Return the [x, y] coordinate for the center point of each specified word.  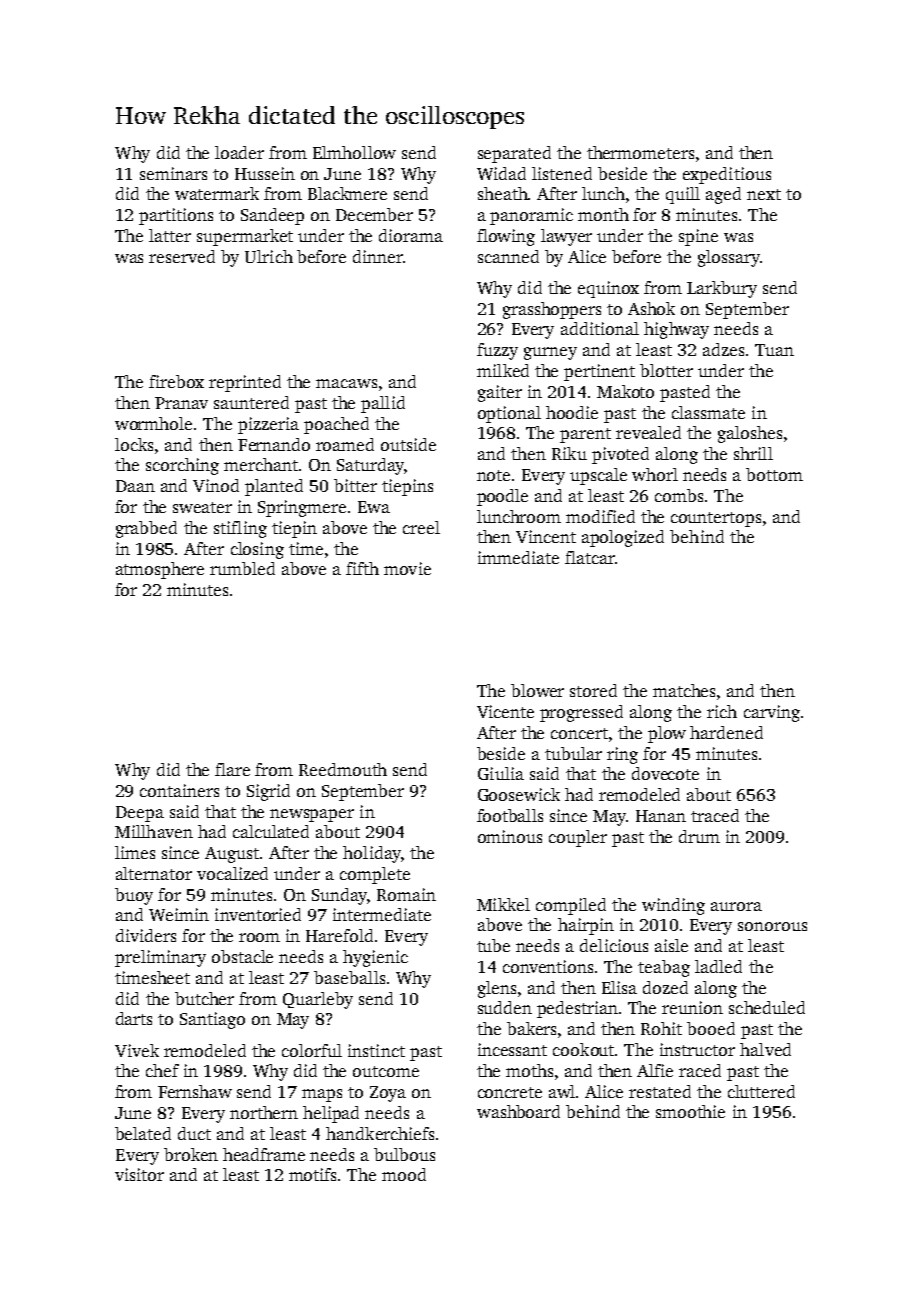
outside [408, 444]
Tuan [774, 350]
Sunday [339, 896]
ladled [718, 966]
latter [170, 235]
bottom [774, 474]
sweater [202, 507]
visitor [139, 1174]
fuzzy [497, 351]
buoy [134, 896]
